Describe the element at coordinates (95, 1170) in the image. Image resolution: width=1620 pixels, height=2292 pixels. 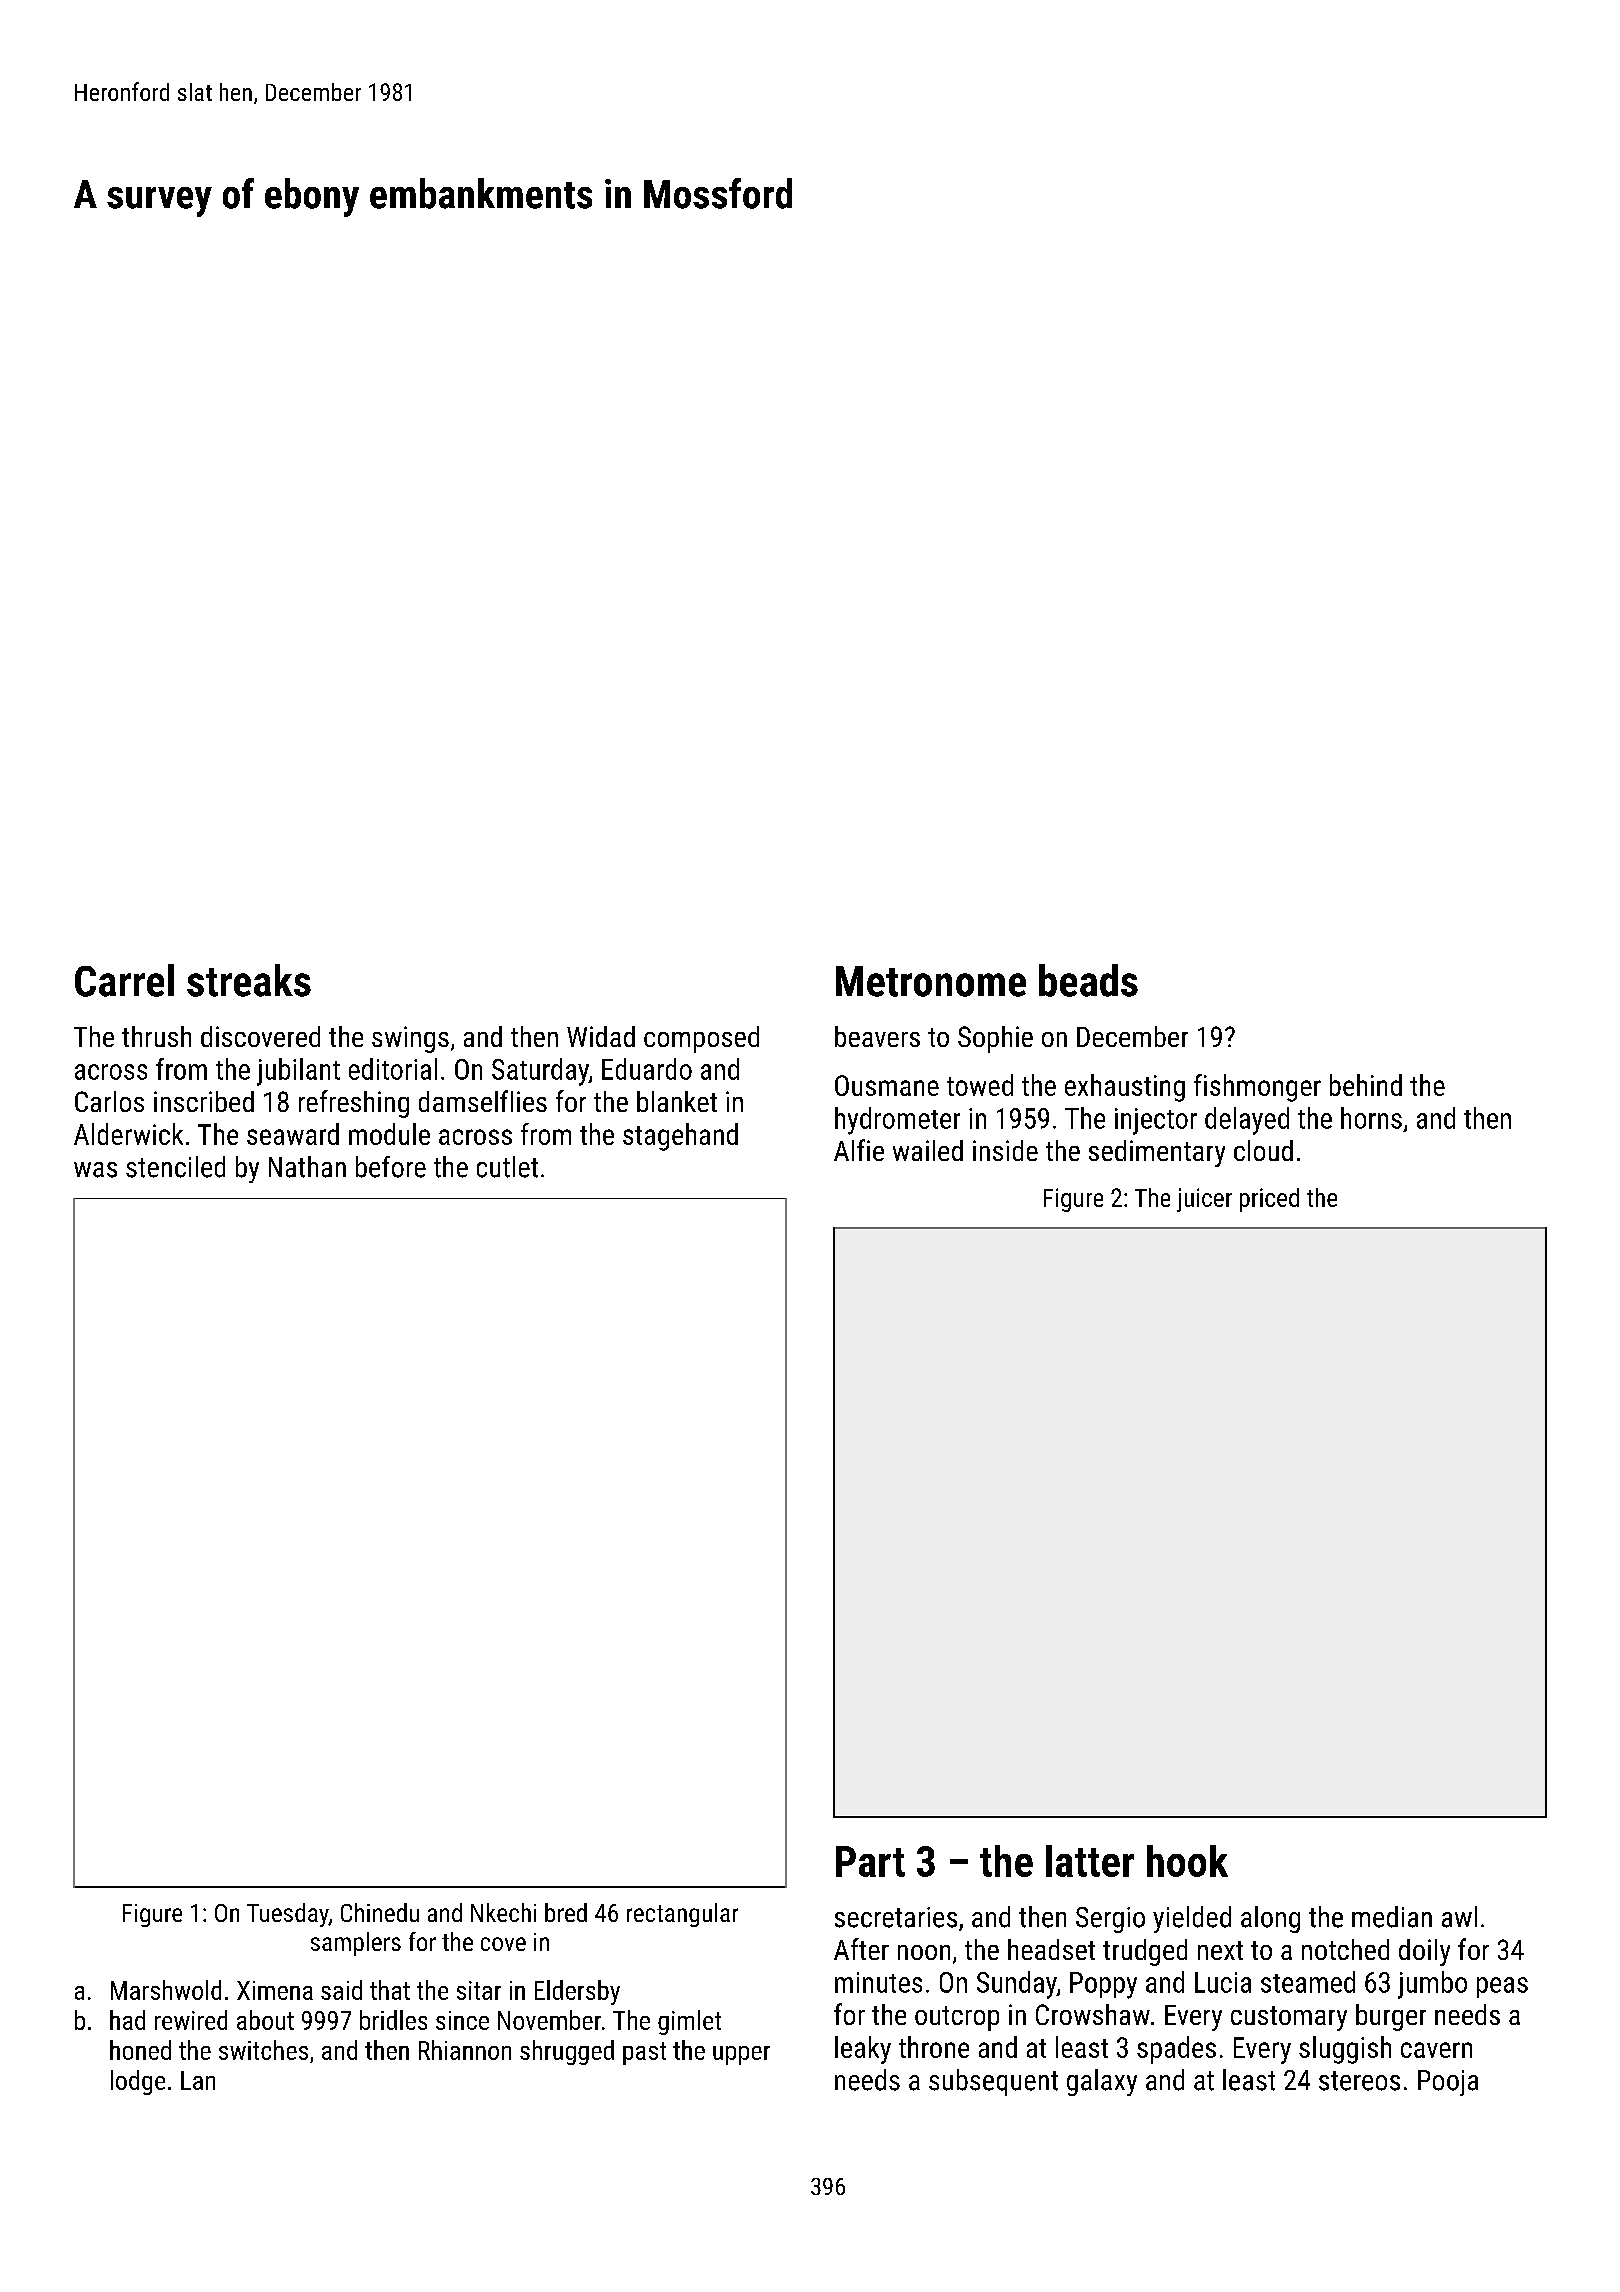
I see `was` at that location.
